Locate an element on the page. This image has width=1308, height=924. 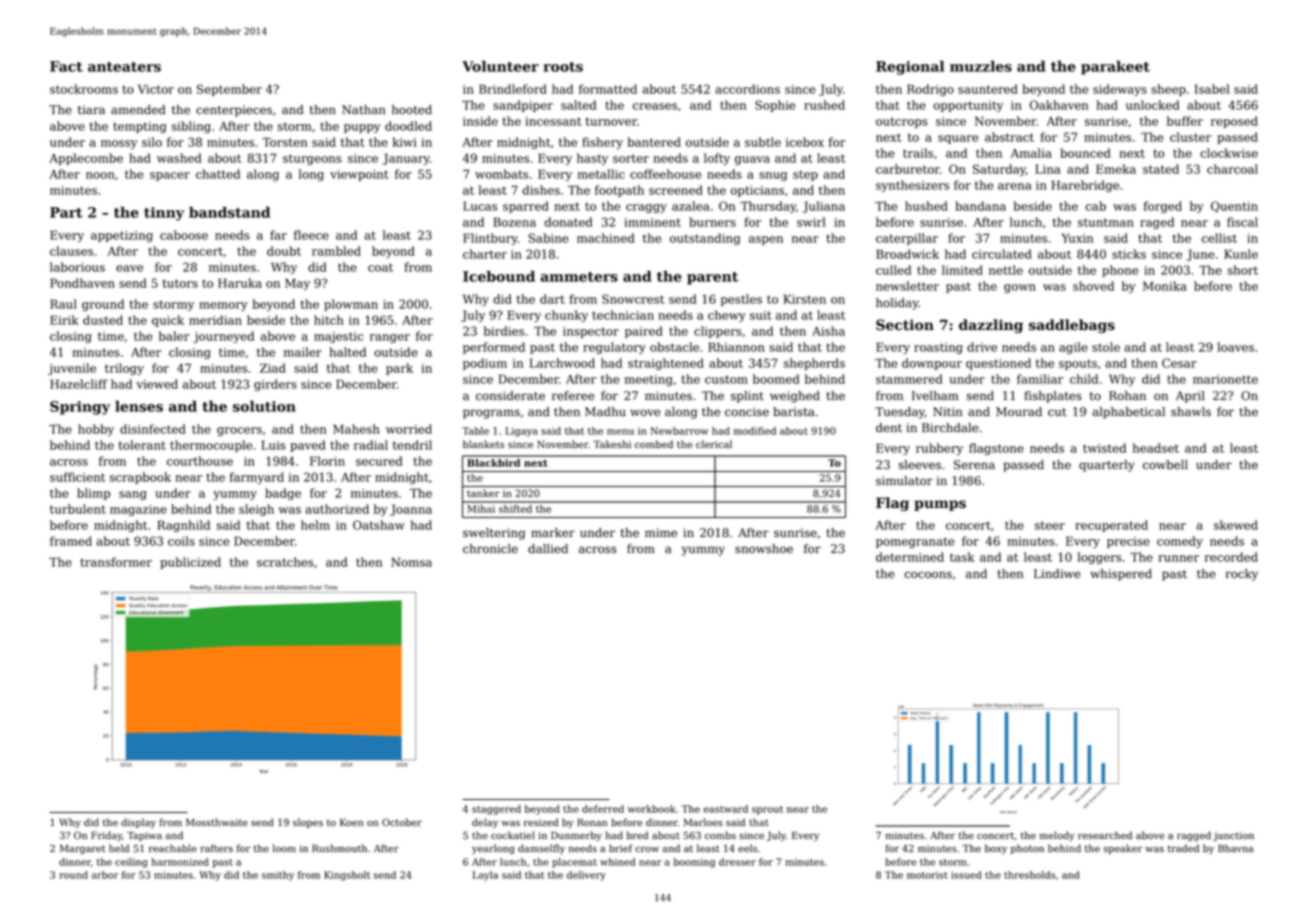
arbor is located at coordinates (105, 875).
